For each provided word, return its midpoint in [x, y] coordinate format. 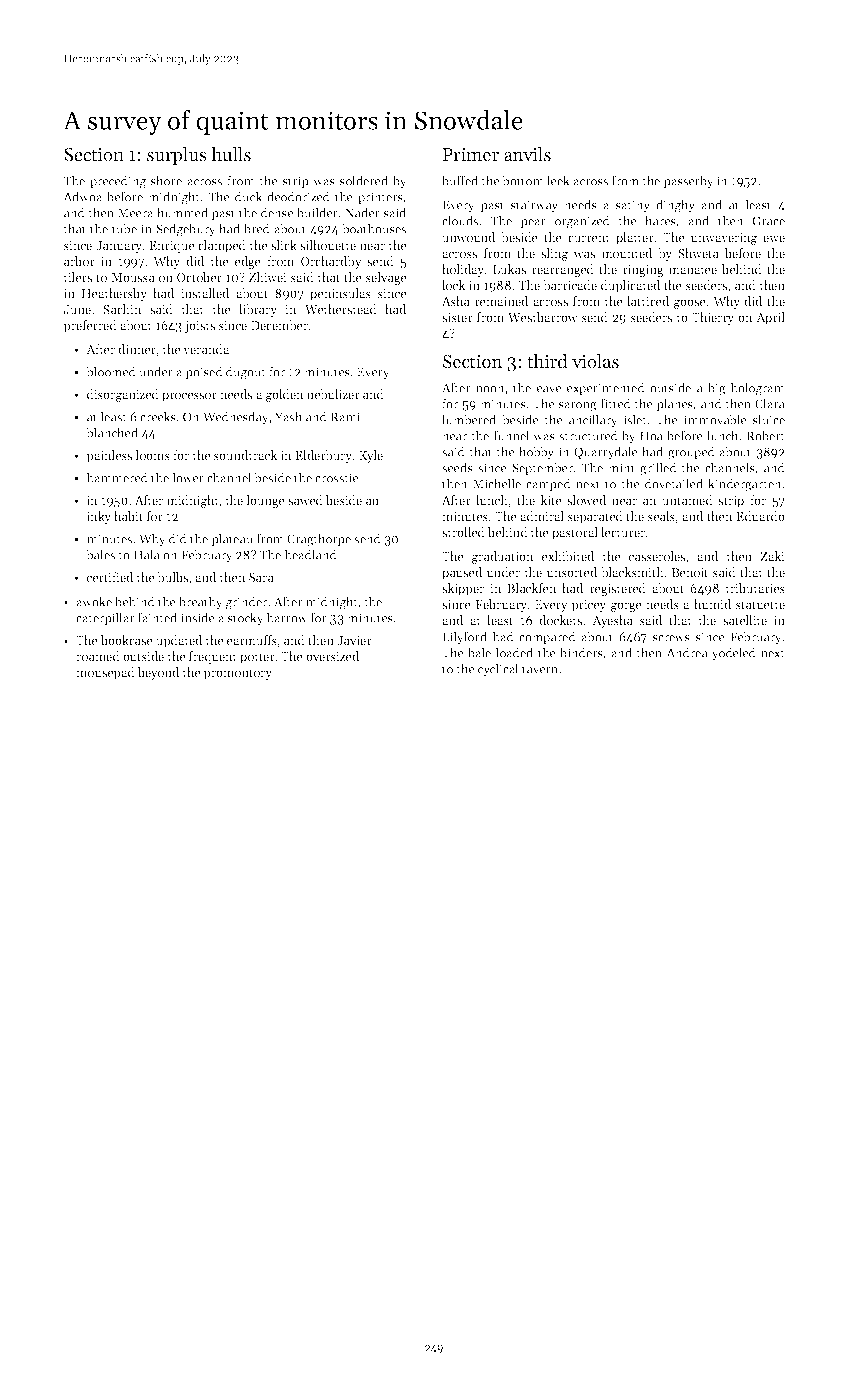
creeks [158, 416]
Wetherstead [341, 309]
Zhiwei [268, 277]
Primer [471, 155]
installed [205, 293]
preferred [90, 326]
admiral [542, 516]
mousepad [105, 673]
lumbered [469, 419]
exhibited [568, 556]
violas [595, 361]
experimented [606, 388]
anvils [527, 154]
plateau [232, 539]
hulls [231, 154]
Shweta [698, 253]
